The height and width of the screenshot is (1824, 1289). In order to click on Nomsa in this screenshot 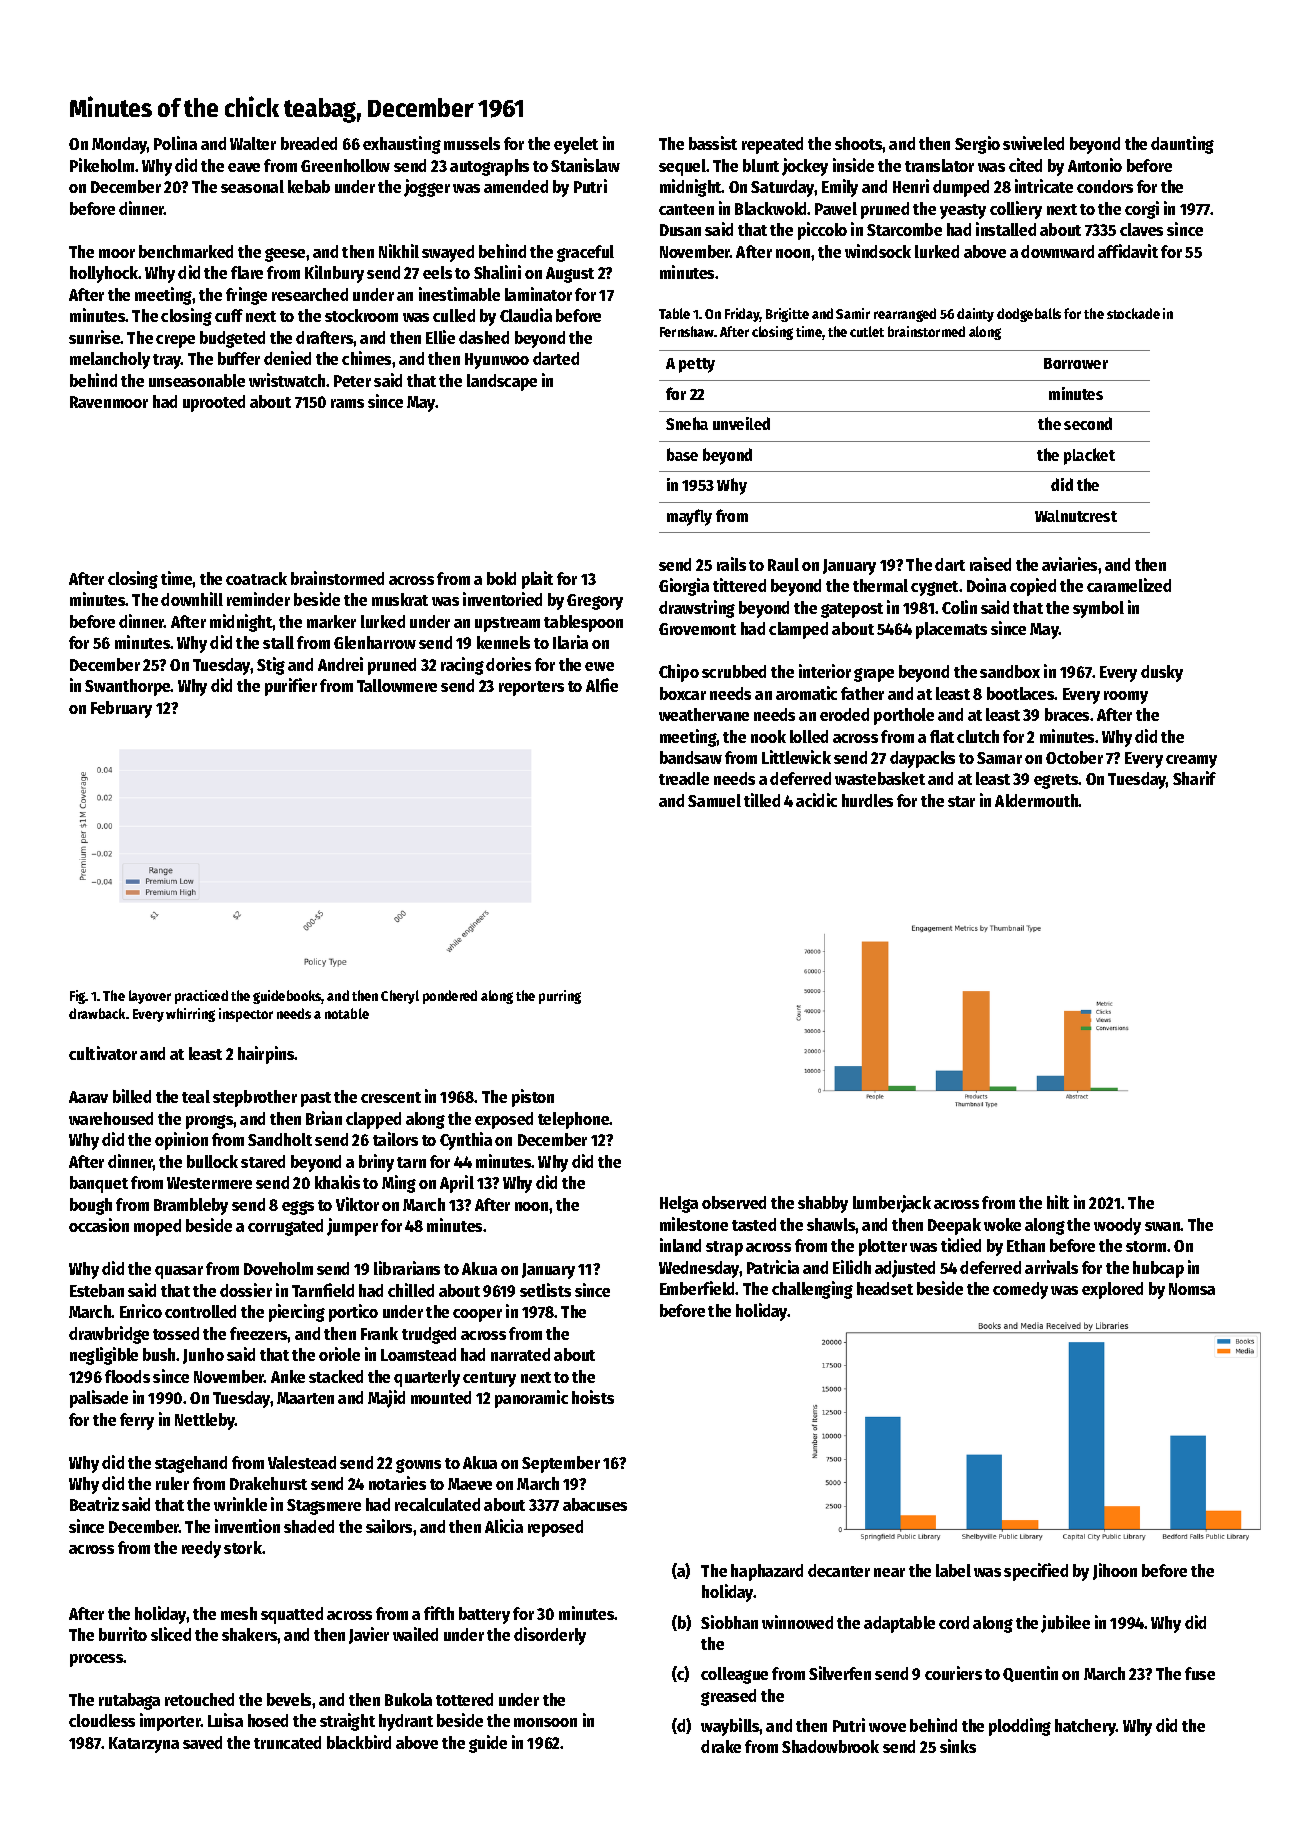, I will do `click(1192, 1289)`.
